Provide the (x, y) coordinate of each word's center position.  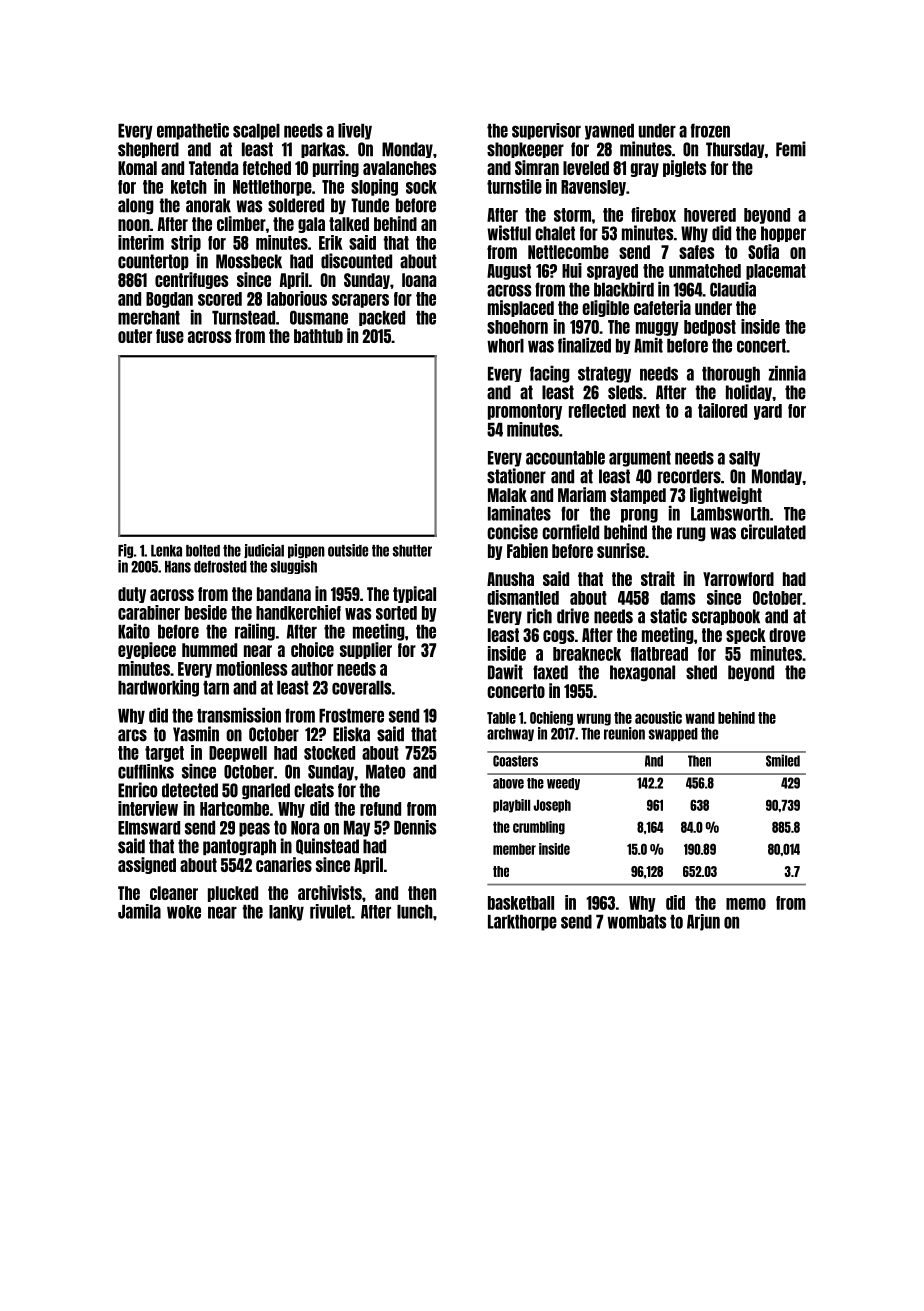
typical (414, 594)
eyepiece (147, 650)
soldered (296, 205)
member (514, 849)
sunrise (621, 550)
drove (787, 635)
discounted (356, 261)
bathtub (318, 336)
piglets (684, 168)
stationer (516, 476)
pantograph (239, 847)
